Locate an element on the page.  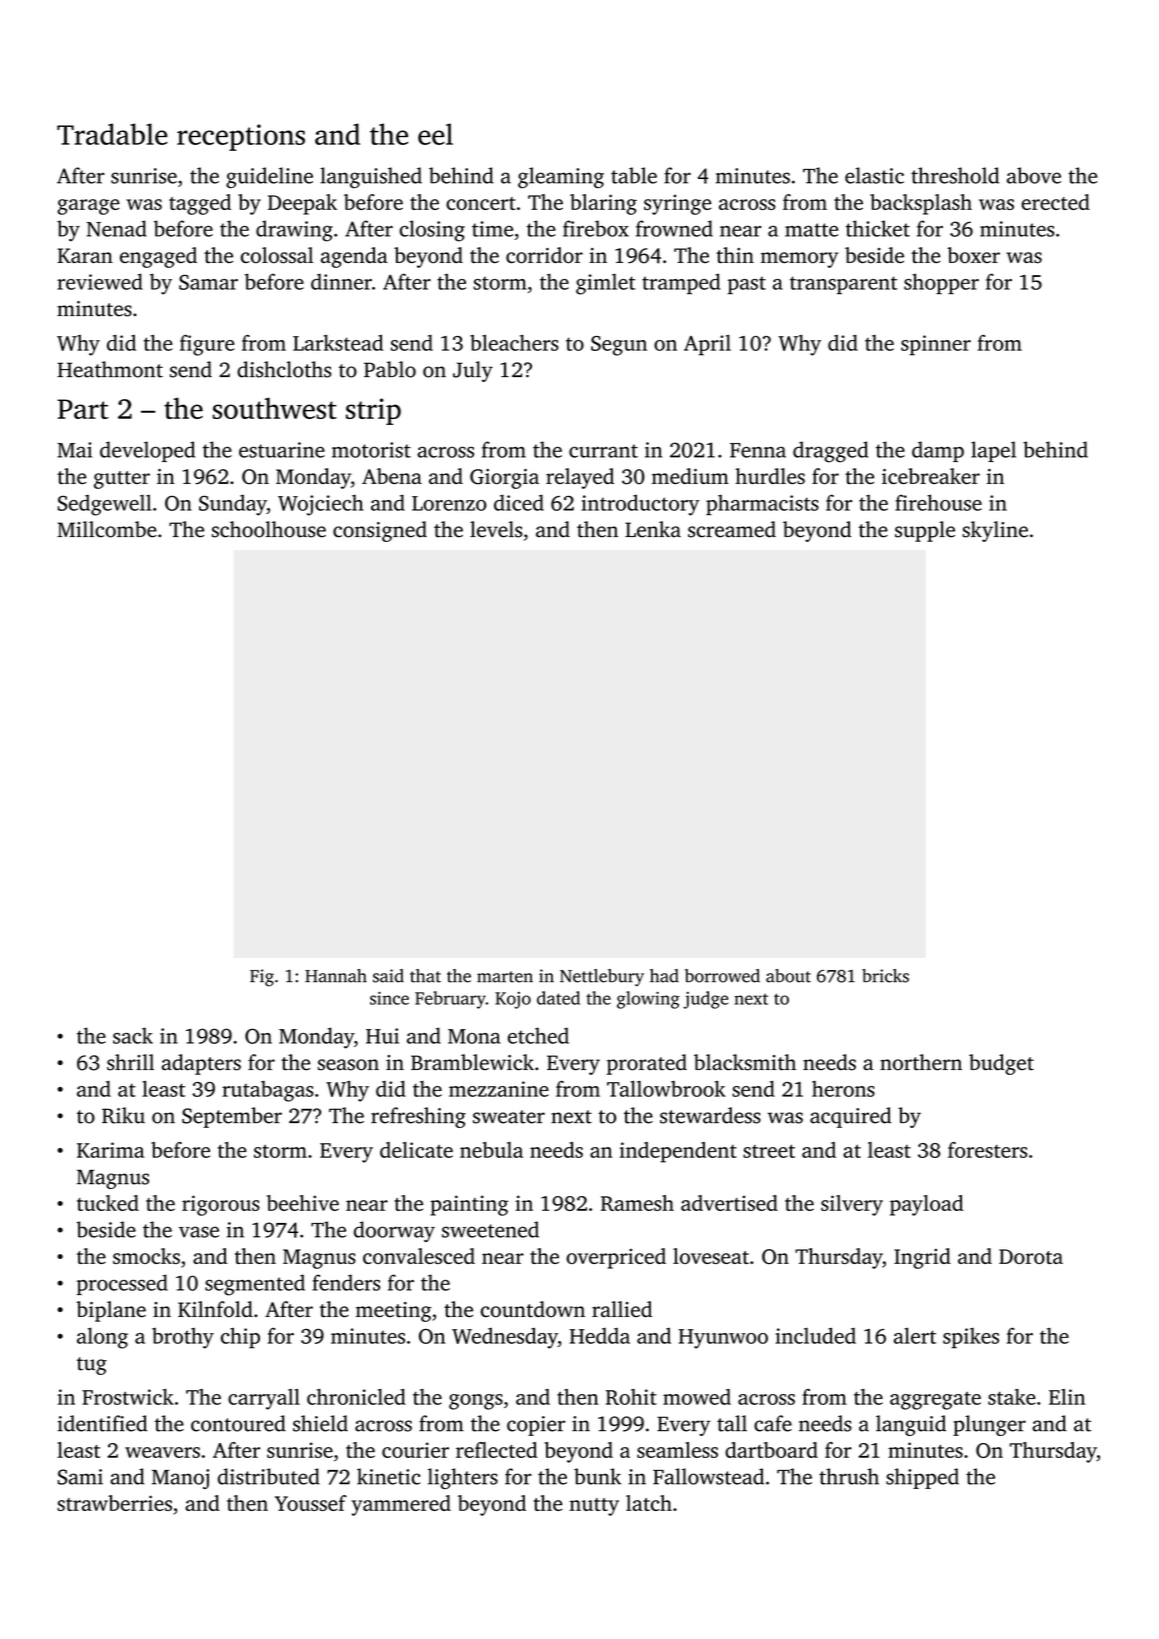
eel is located at coordinates (435, 134).
